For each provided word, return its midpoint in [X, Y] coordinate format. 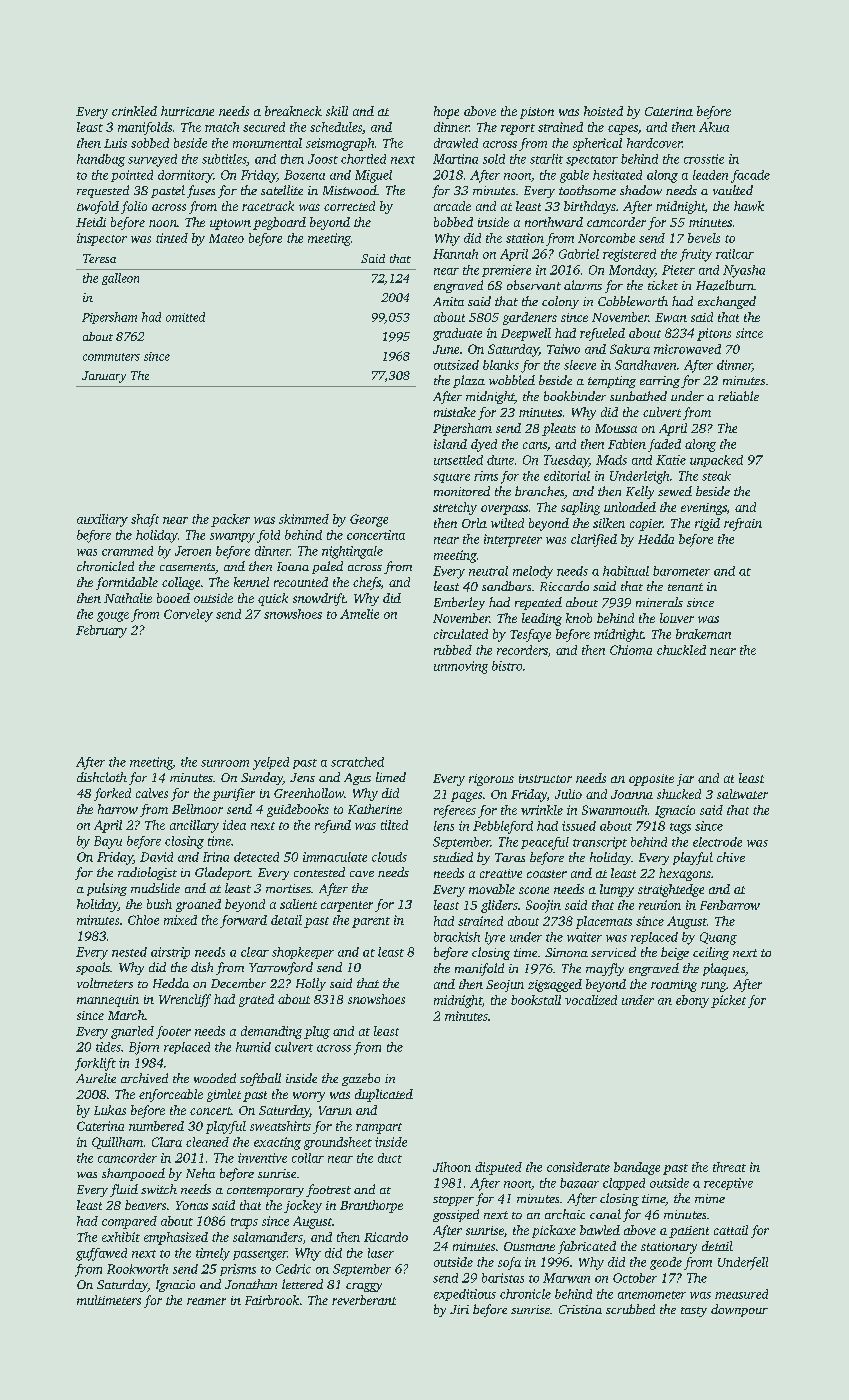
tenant [685, 587]
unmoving [461, 667]
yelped [271, 763]
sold [494, 159]
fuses [201, 191]
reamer [206, 1301]
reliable [738, 396]
